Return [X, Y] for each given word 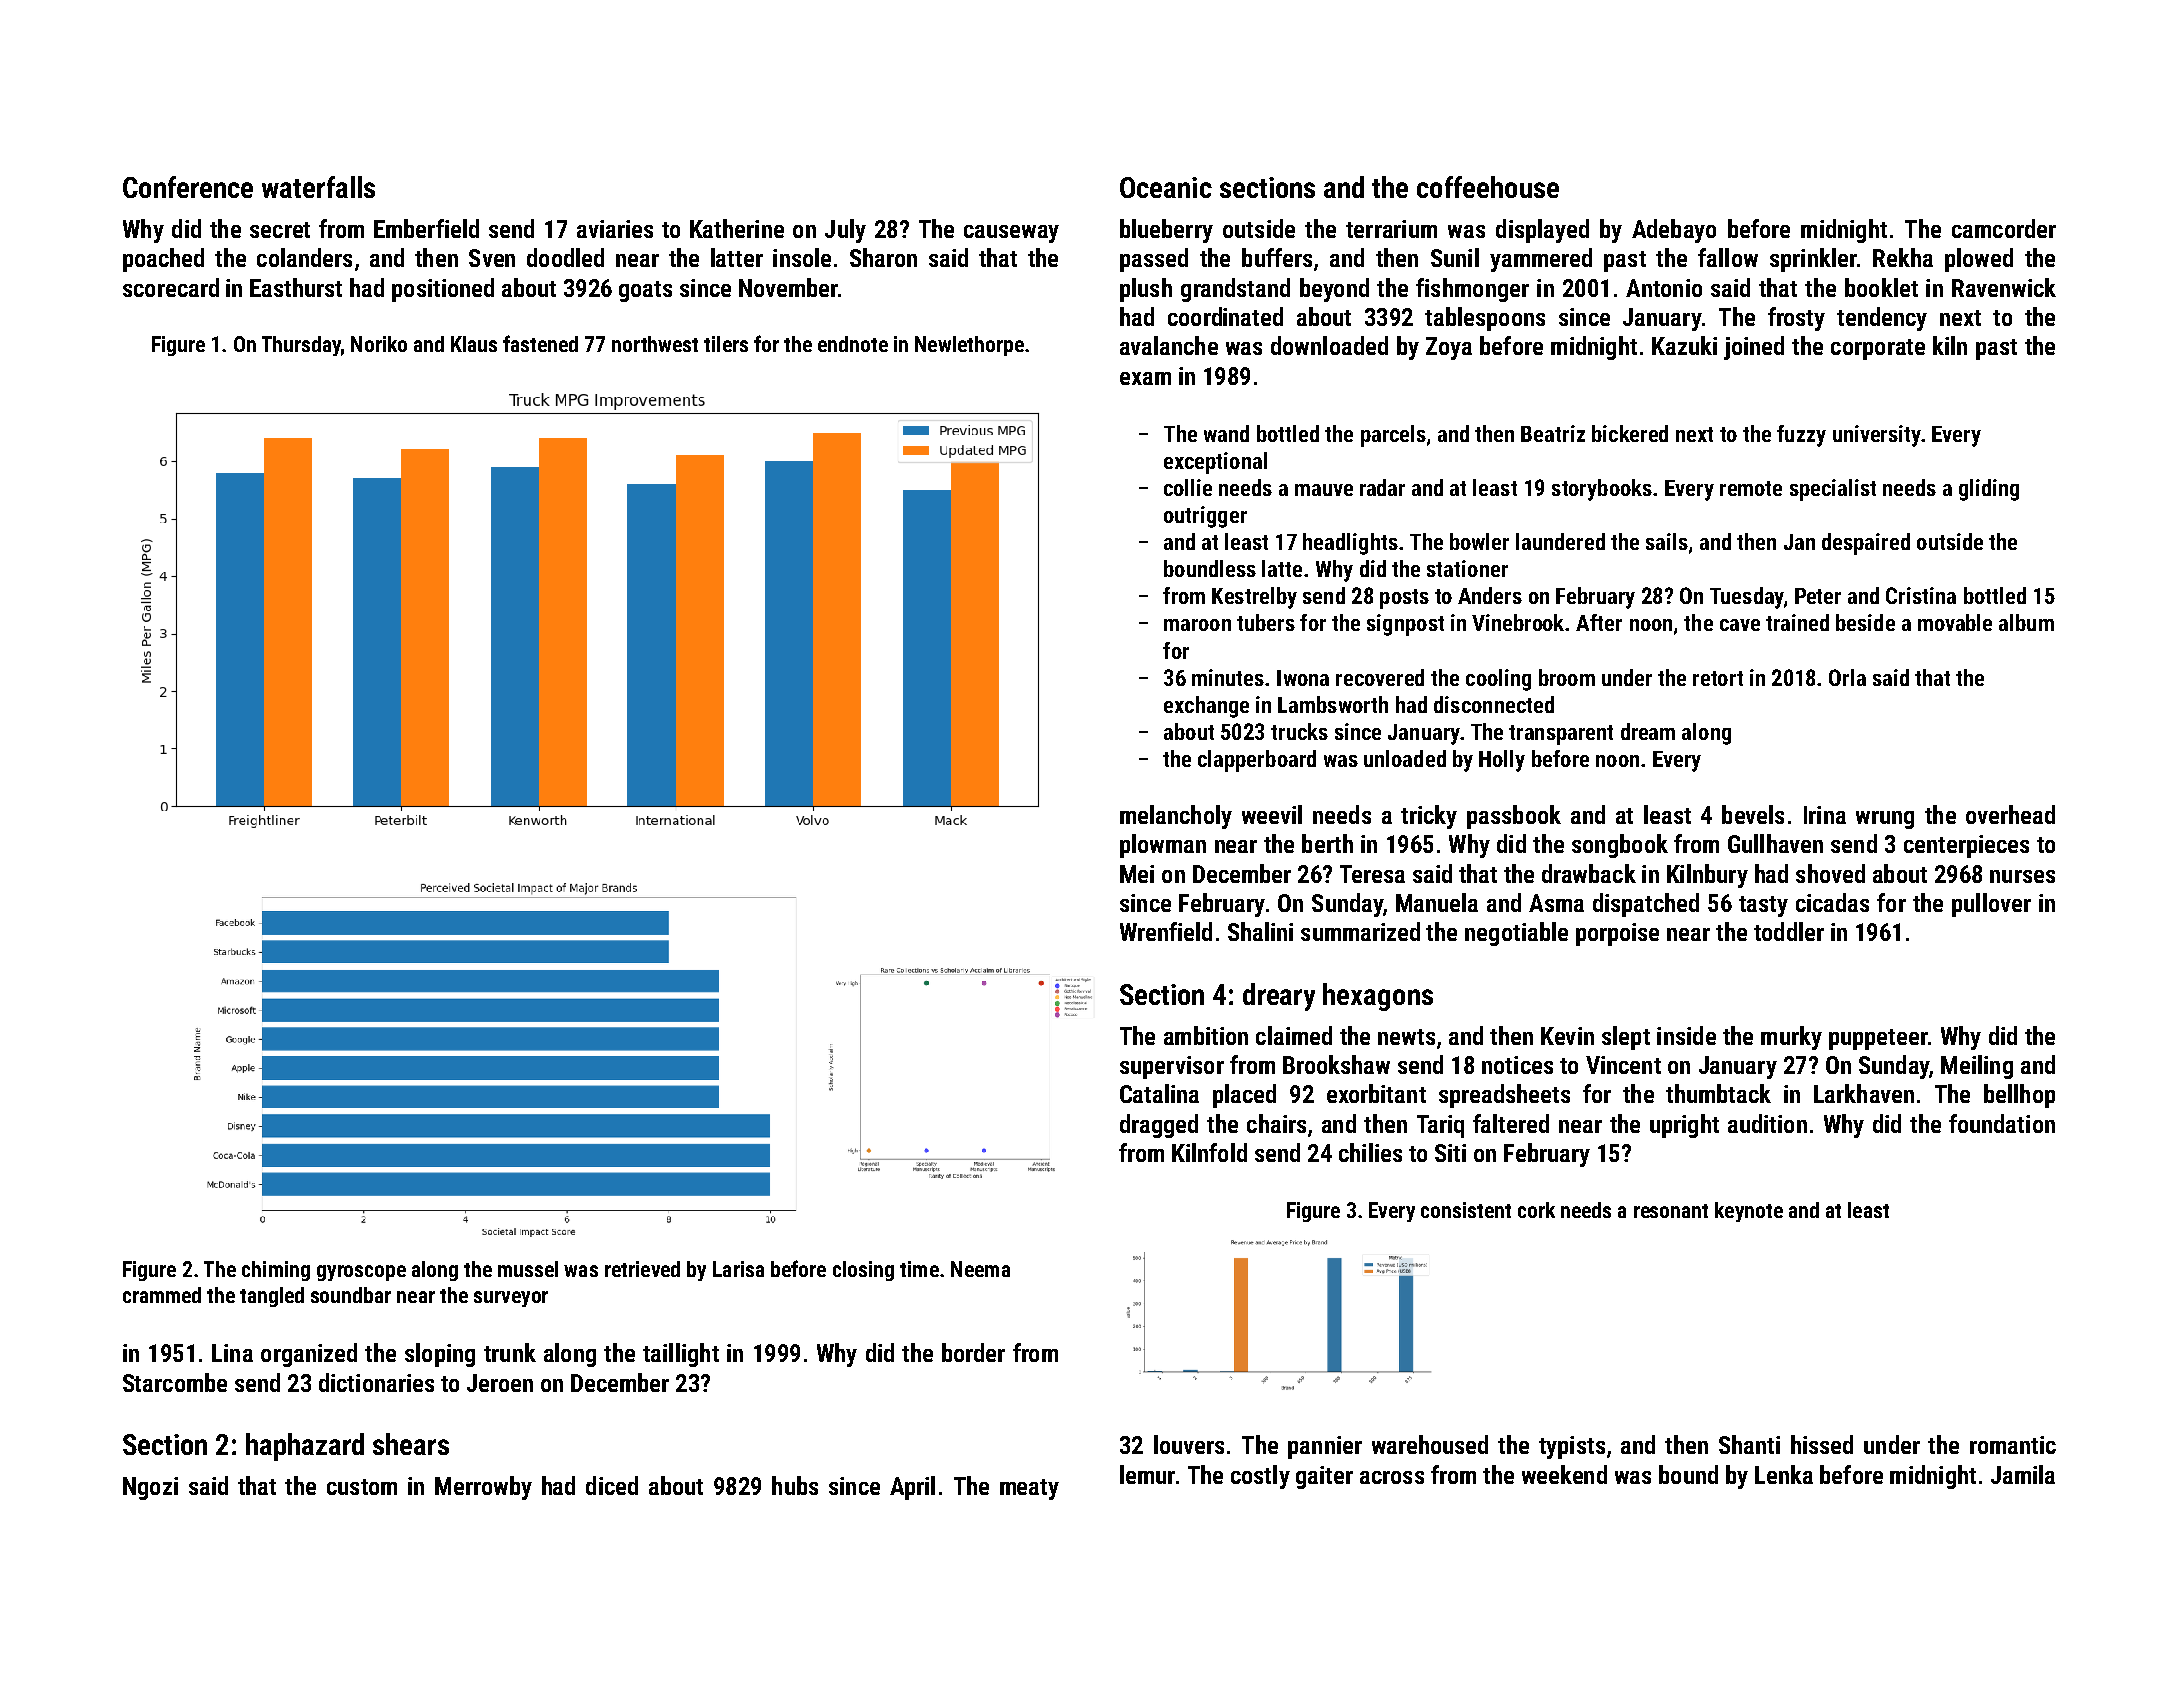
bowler [1479, 541]
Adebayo [1674, 231]
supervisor [1172, 1067]
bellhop [2019, 1096]
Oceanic [1166, 187]
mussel [528, 1269]
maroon [1197, 625]
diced [612, 1485]
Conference [188, 187]
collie [1188, 487]
